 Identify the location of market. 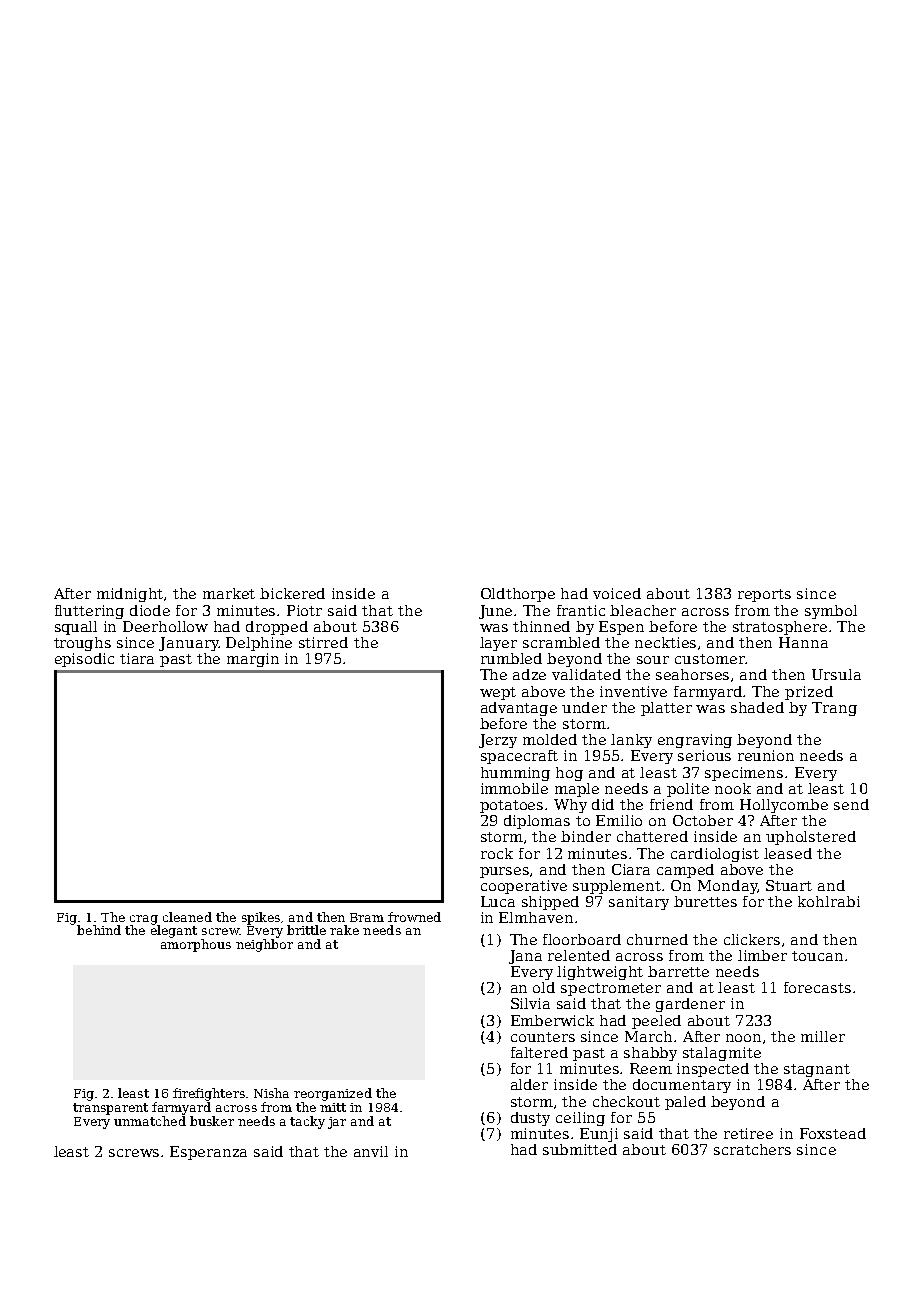
(229, 593).
